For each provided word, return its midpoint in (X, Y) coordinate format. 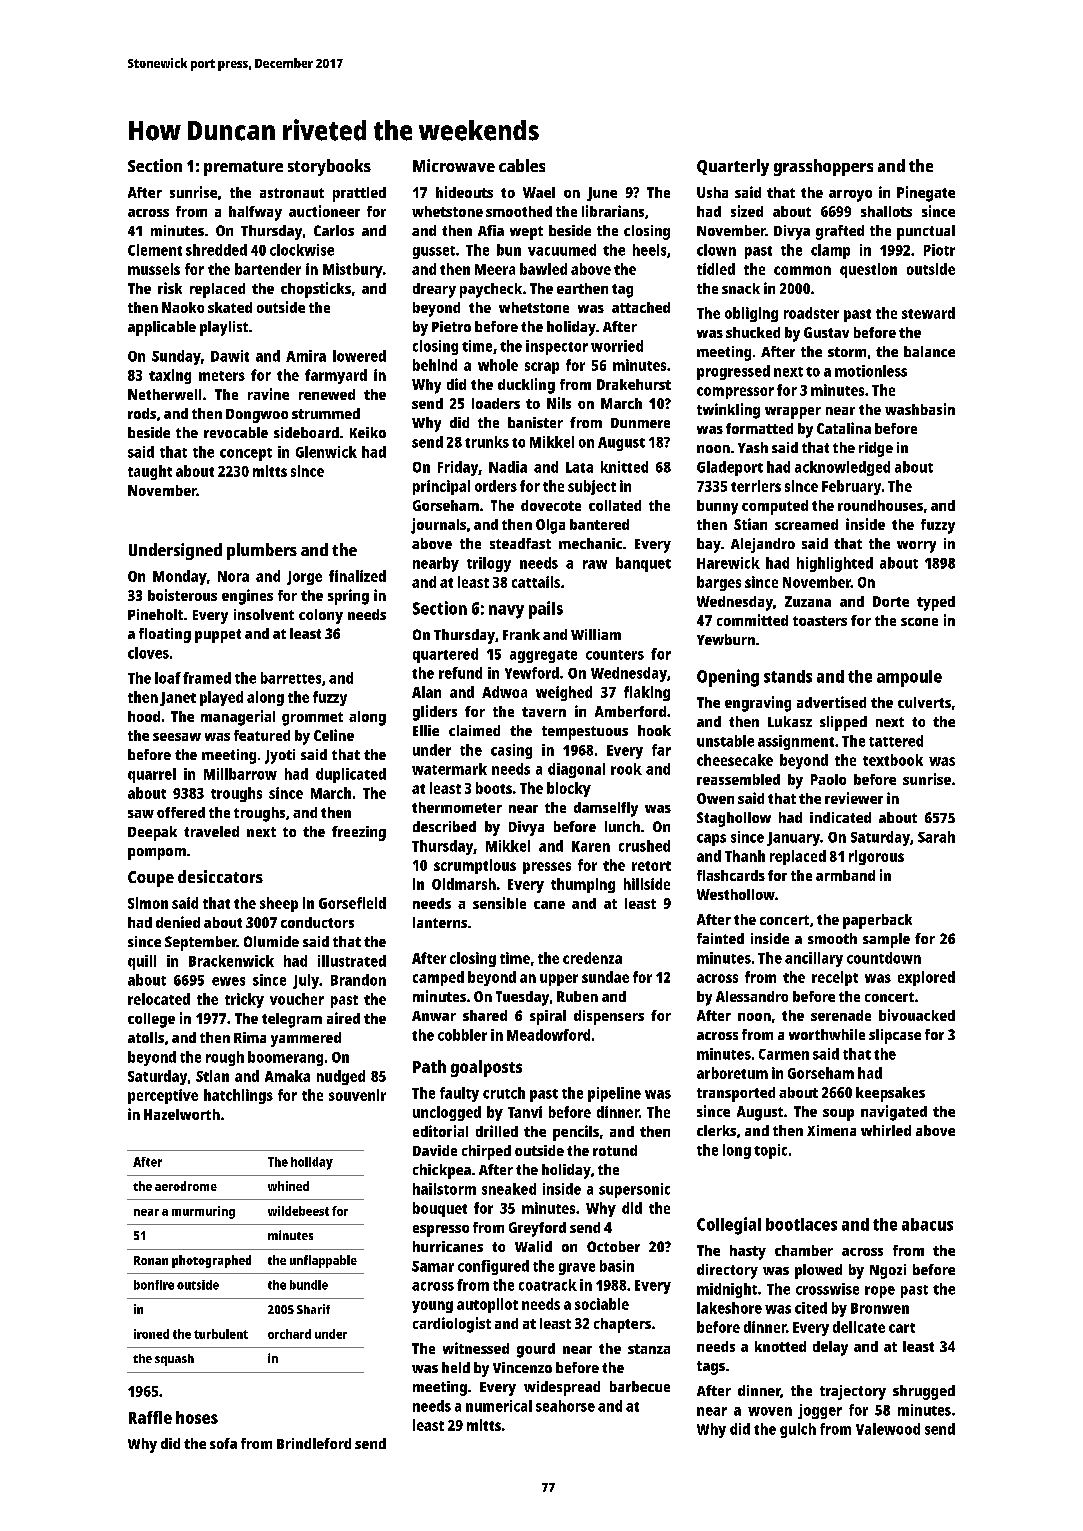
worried (617, 346)
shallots (886, 211)
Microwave (454, 165)
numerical (499, 1406)
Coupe (151, 879)
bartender (268, 269)
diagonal (576, 770)
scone (919, 622)
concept (246, 454)
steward (928, 313)
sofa (223, 1443)
